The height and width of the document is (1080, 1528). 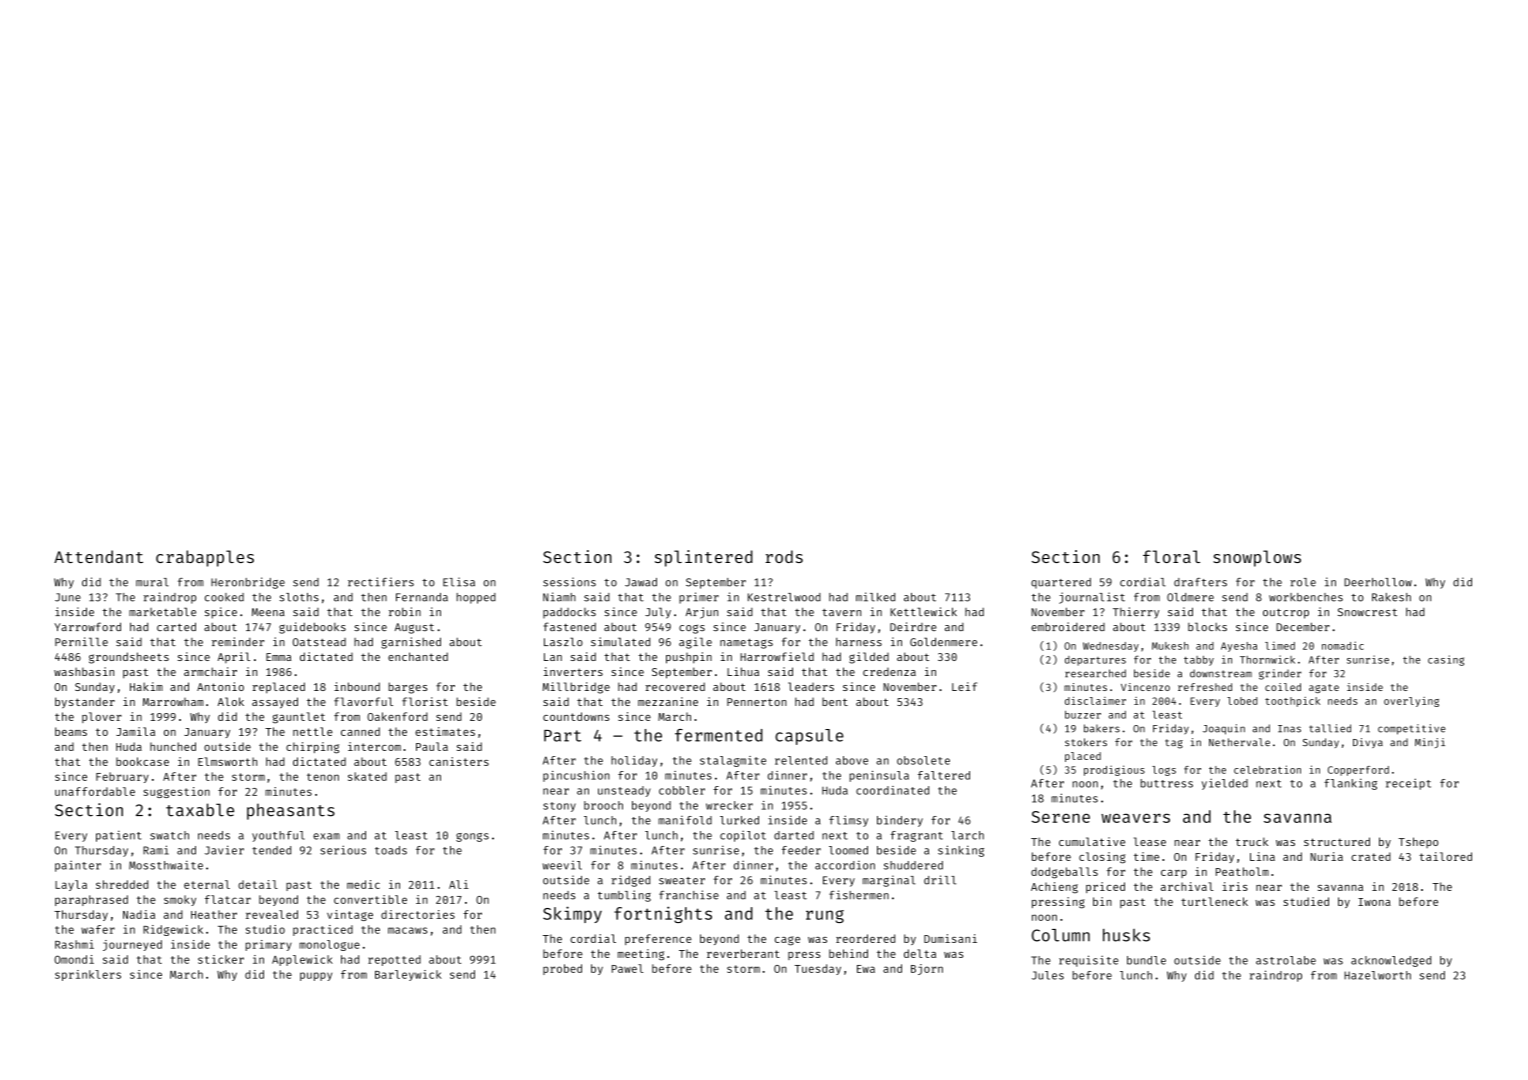 What do you see at coordinates (88, 975) in the document?
I see `sprinklers` at bounding box center [88, 975].
